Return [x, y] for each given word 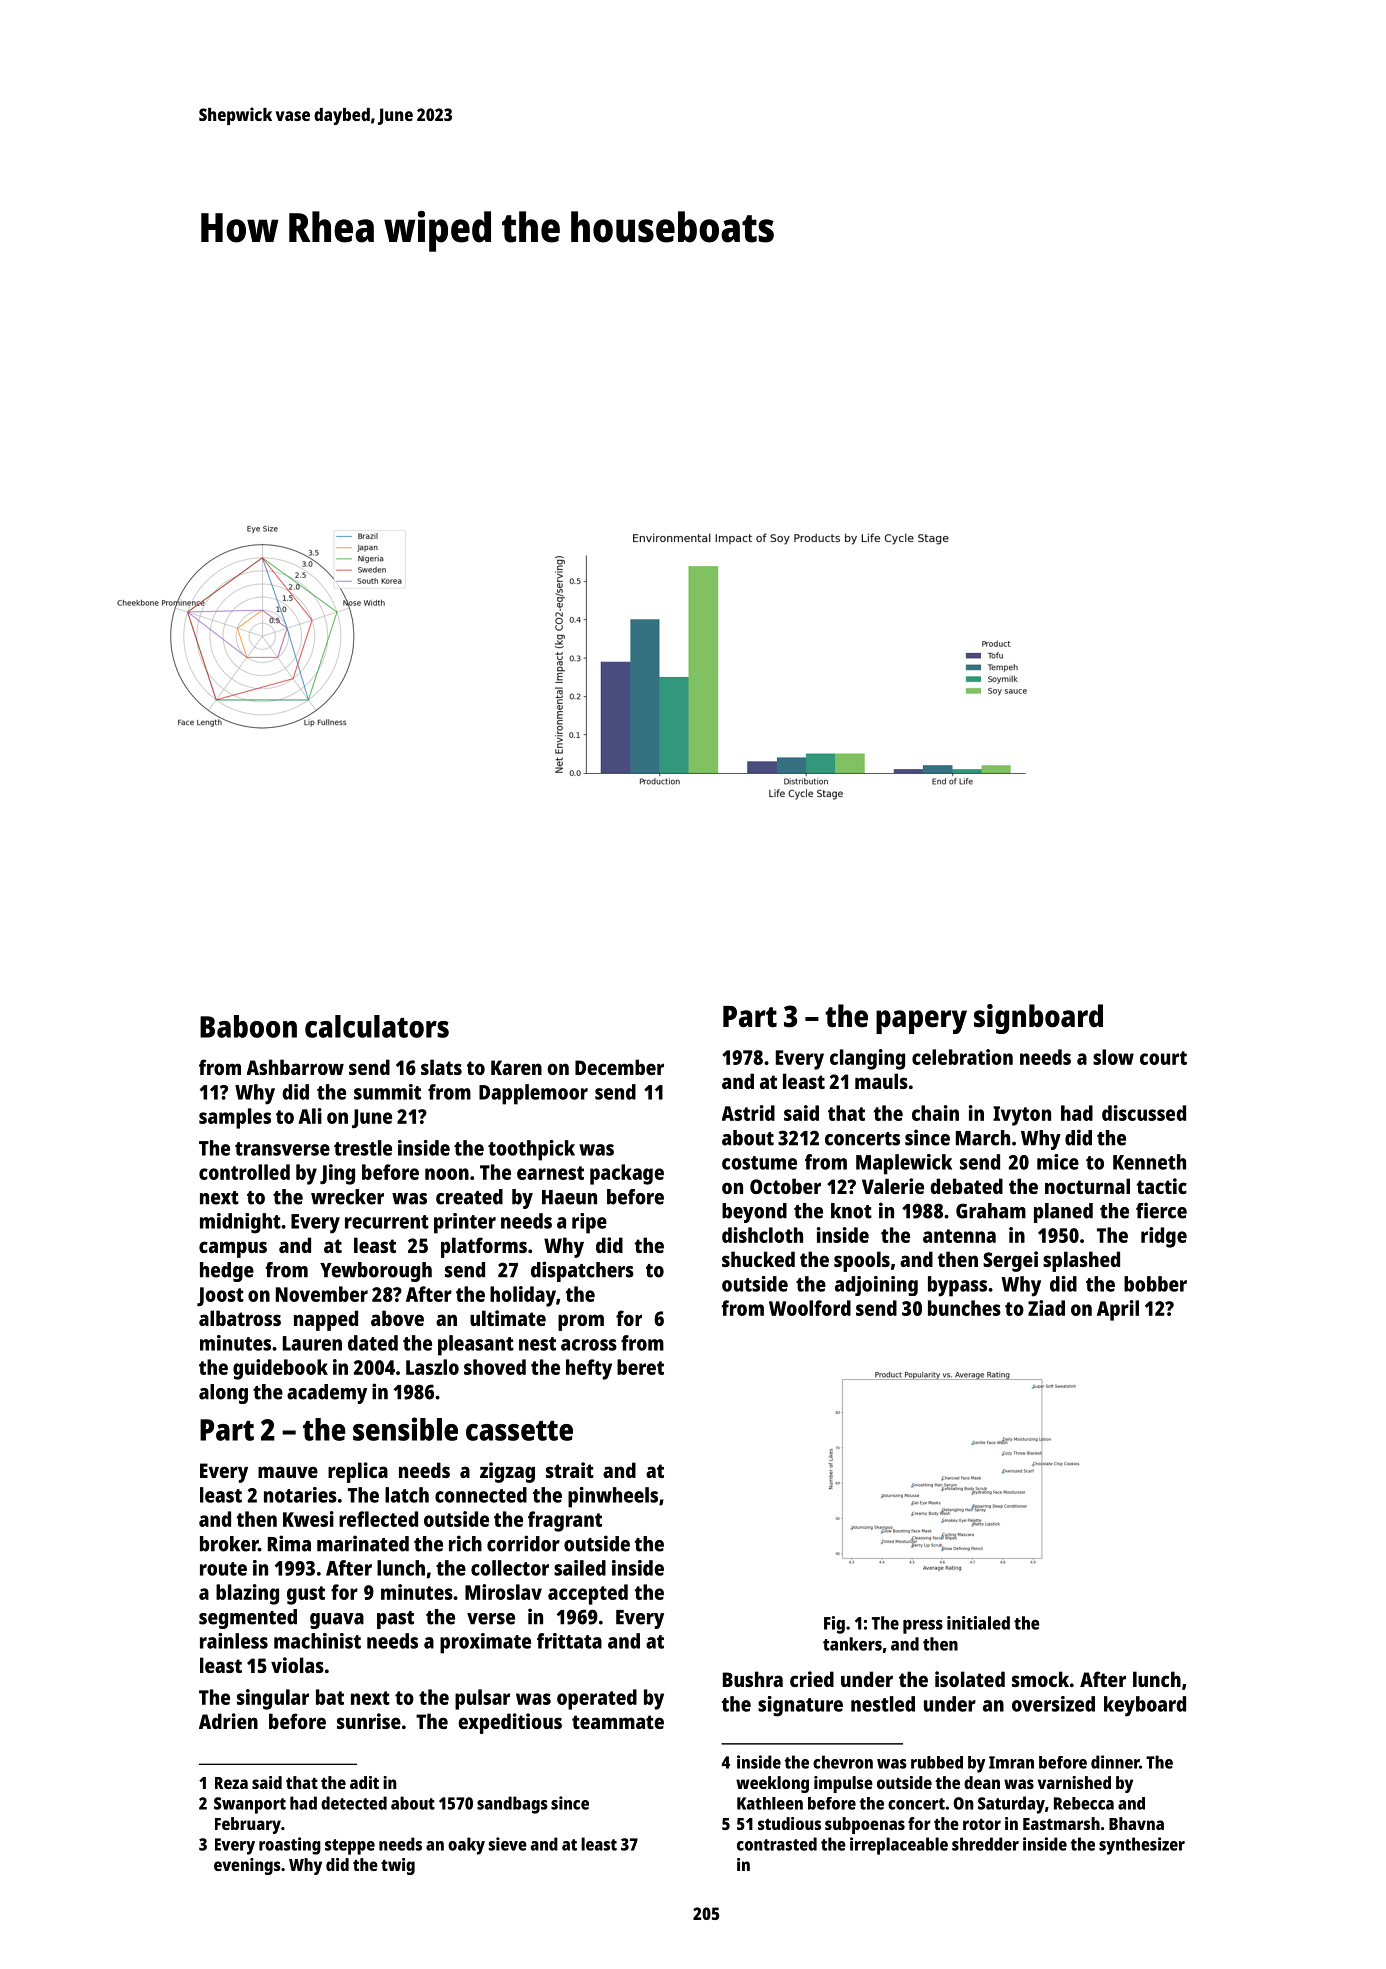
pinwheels [613, 1497]
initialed [978, 1623]
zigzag [507, 1472]
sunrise [369, 1721]
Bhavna [1136, 1823]
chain [935, 1113]
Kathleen [770, 1803]
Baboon [248, 1026]
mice [1058, 1162]
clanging [867, 1059]
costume [759, 1163]
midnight [240, 1223]
